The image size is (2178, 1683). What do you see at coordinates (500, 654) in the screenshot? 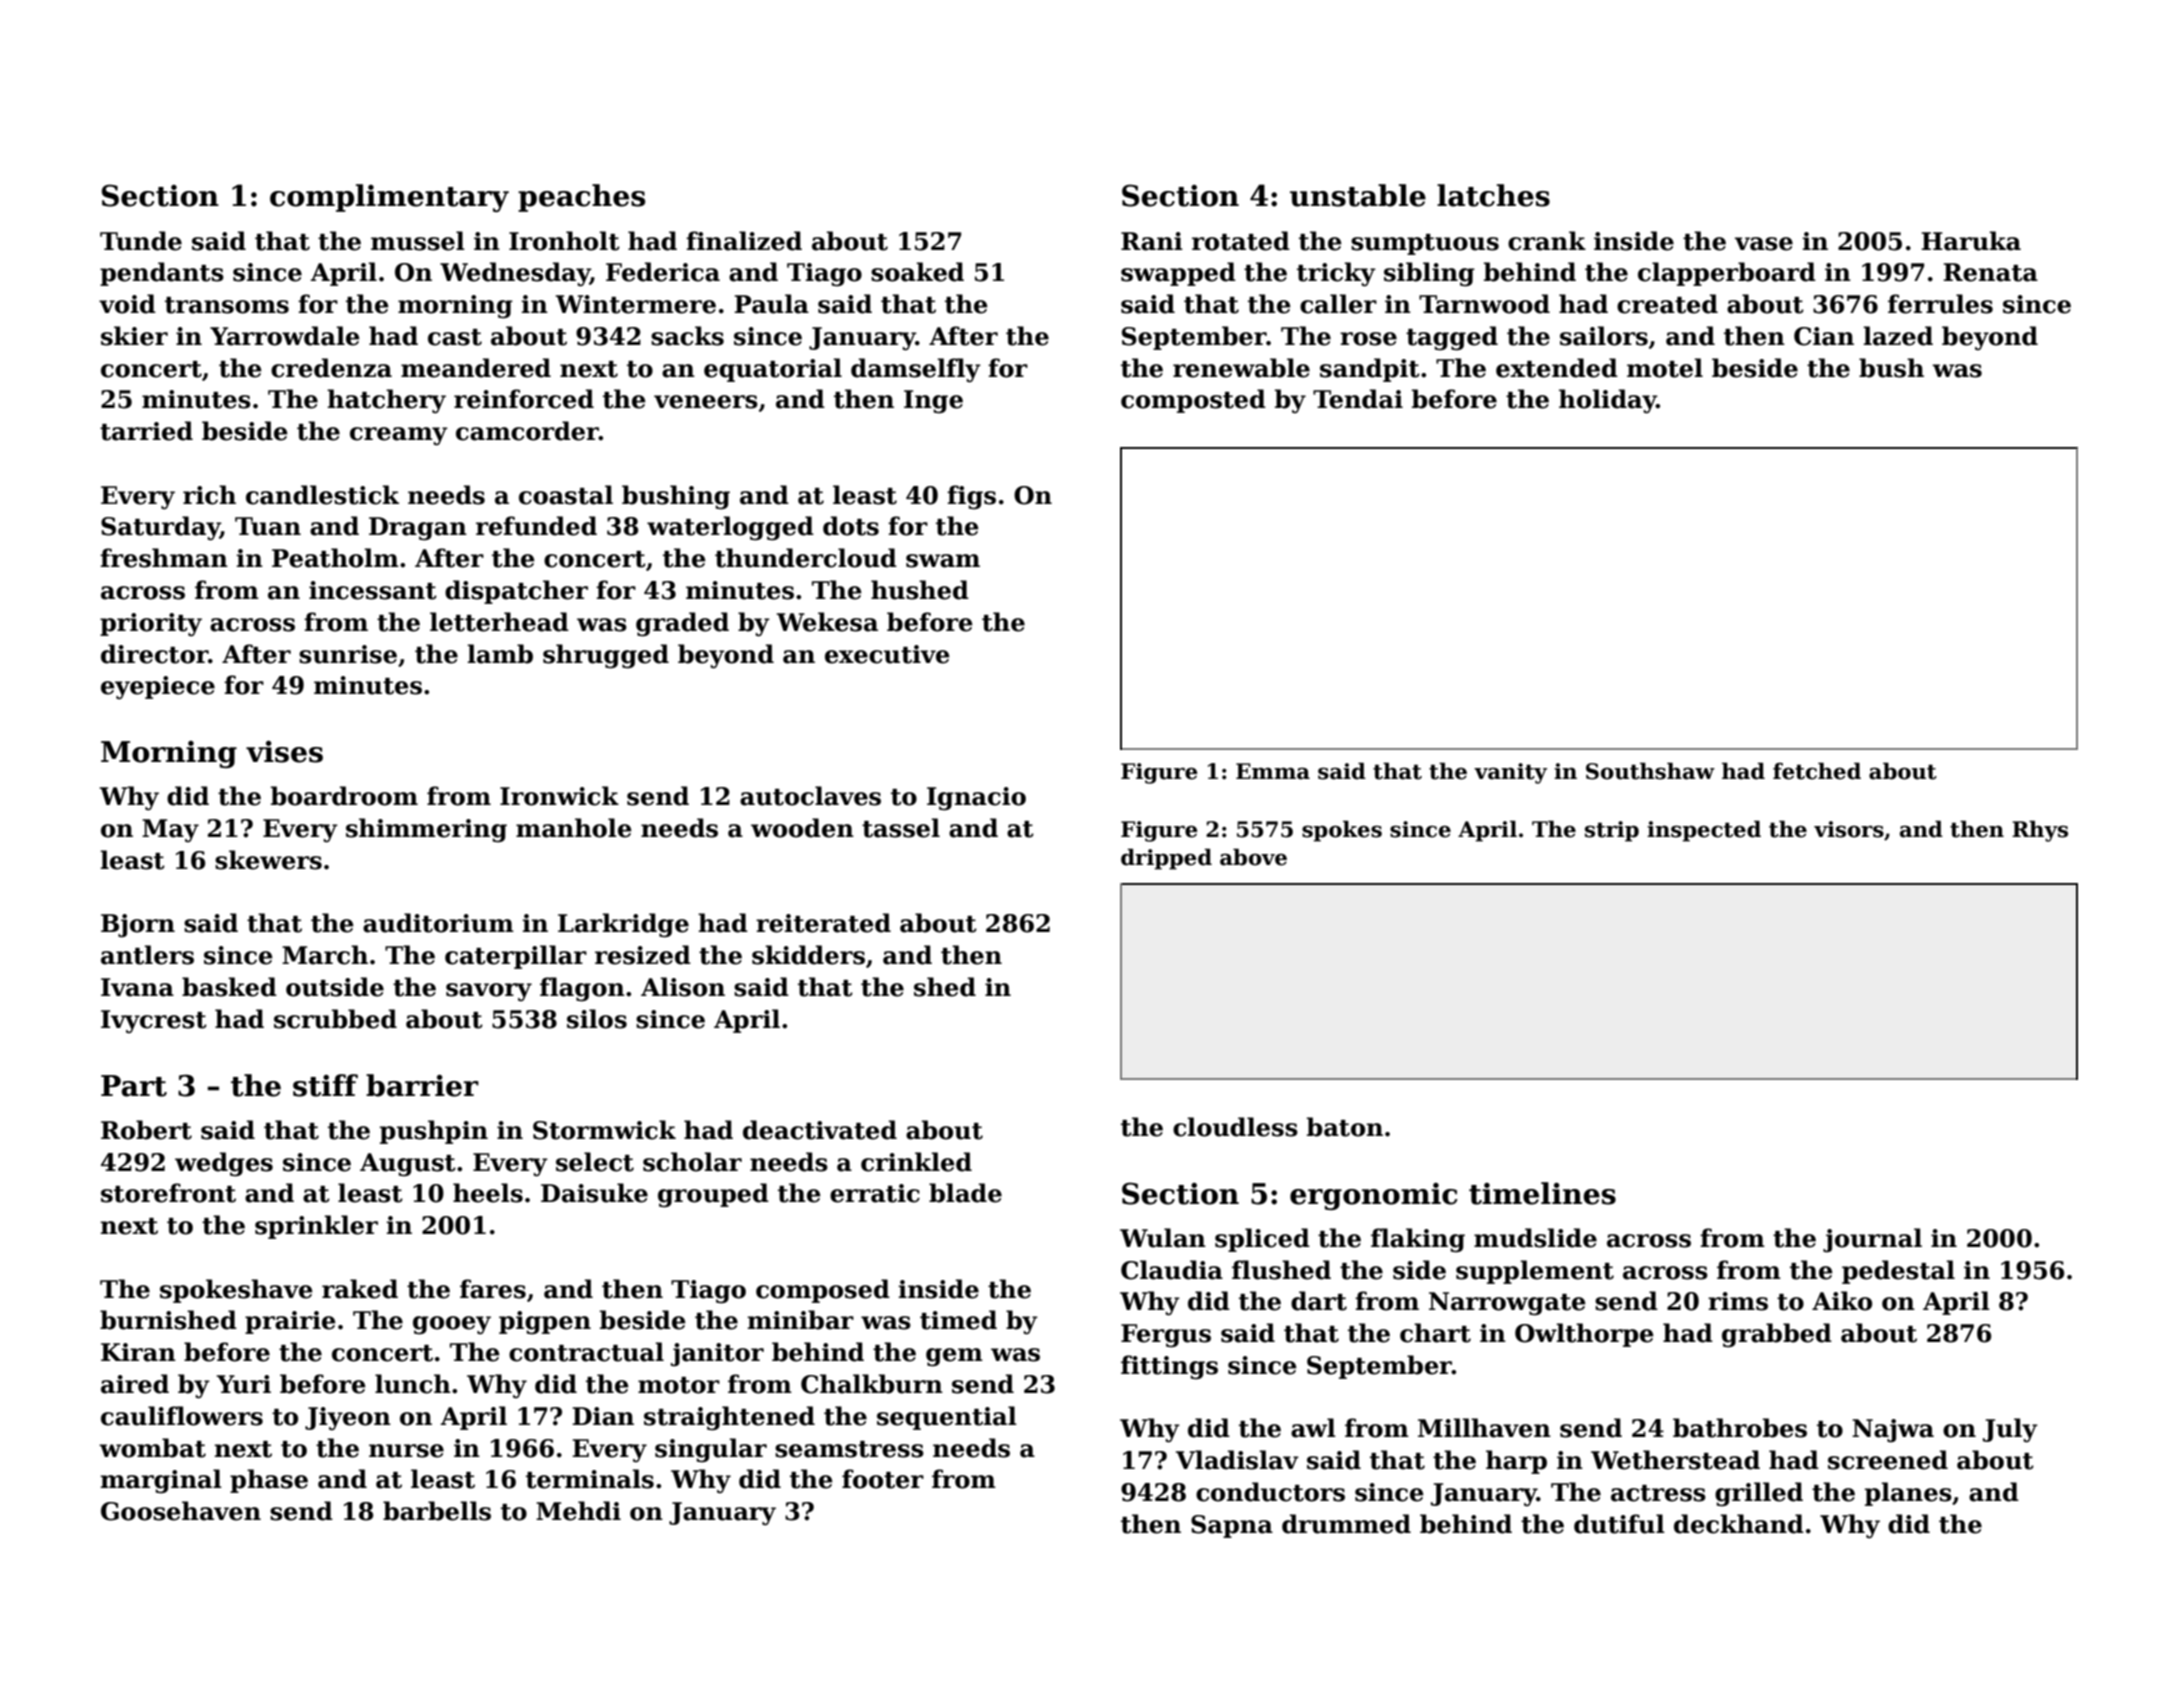
I see `lamb` at bounding box center [500, 654].
